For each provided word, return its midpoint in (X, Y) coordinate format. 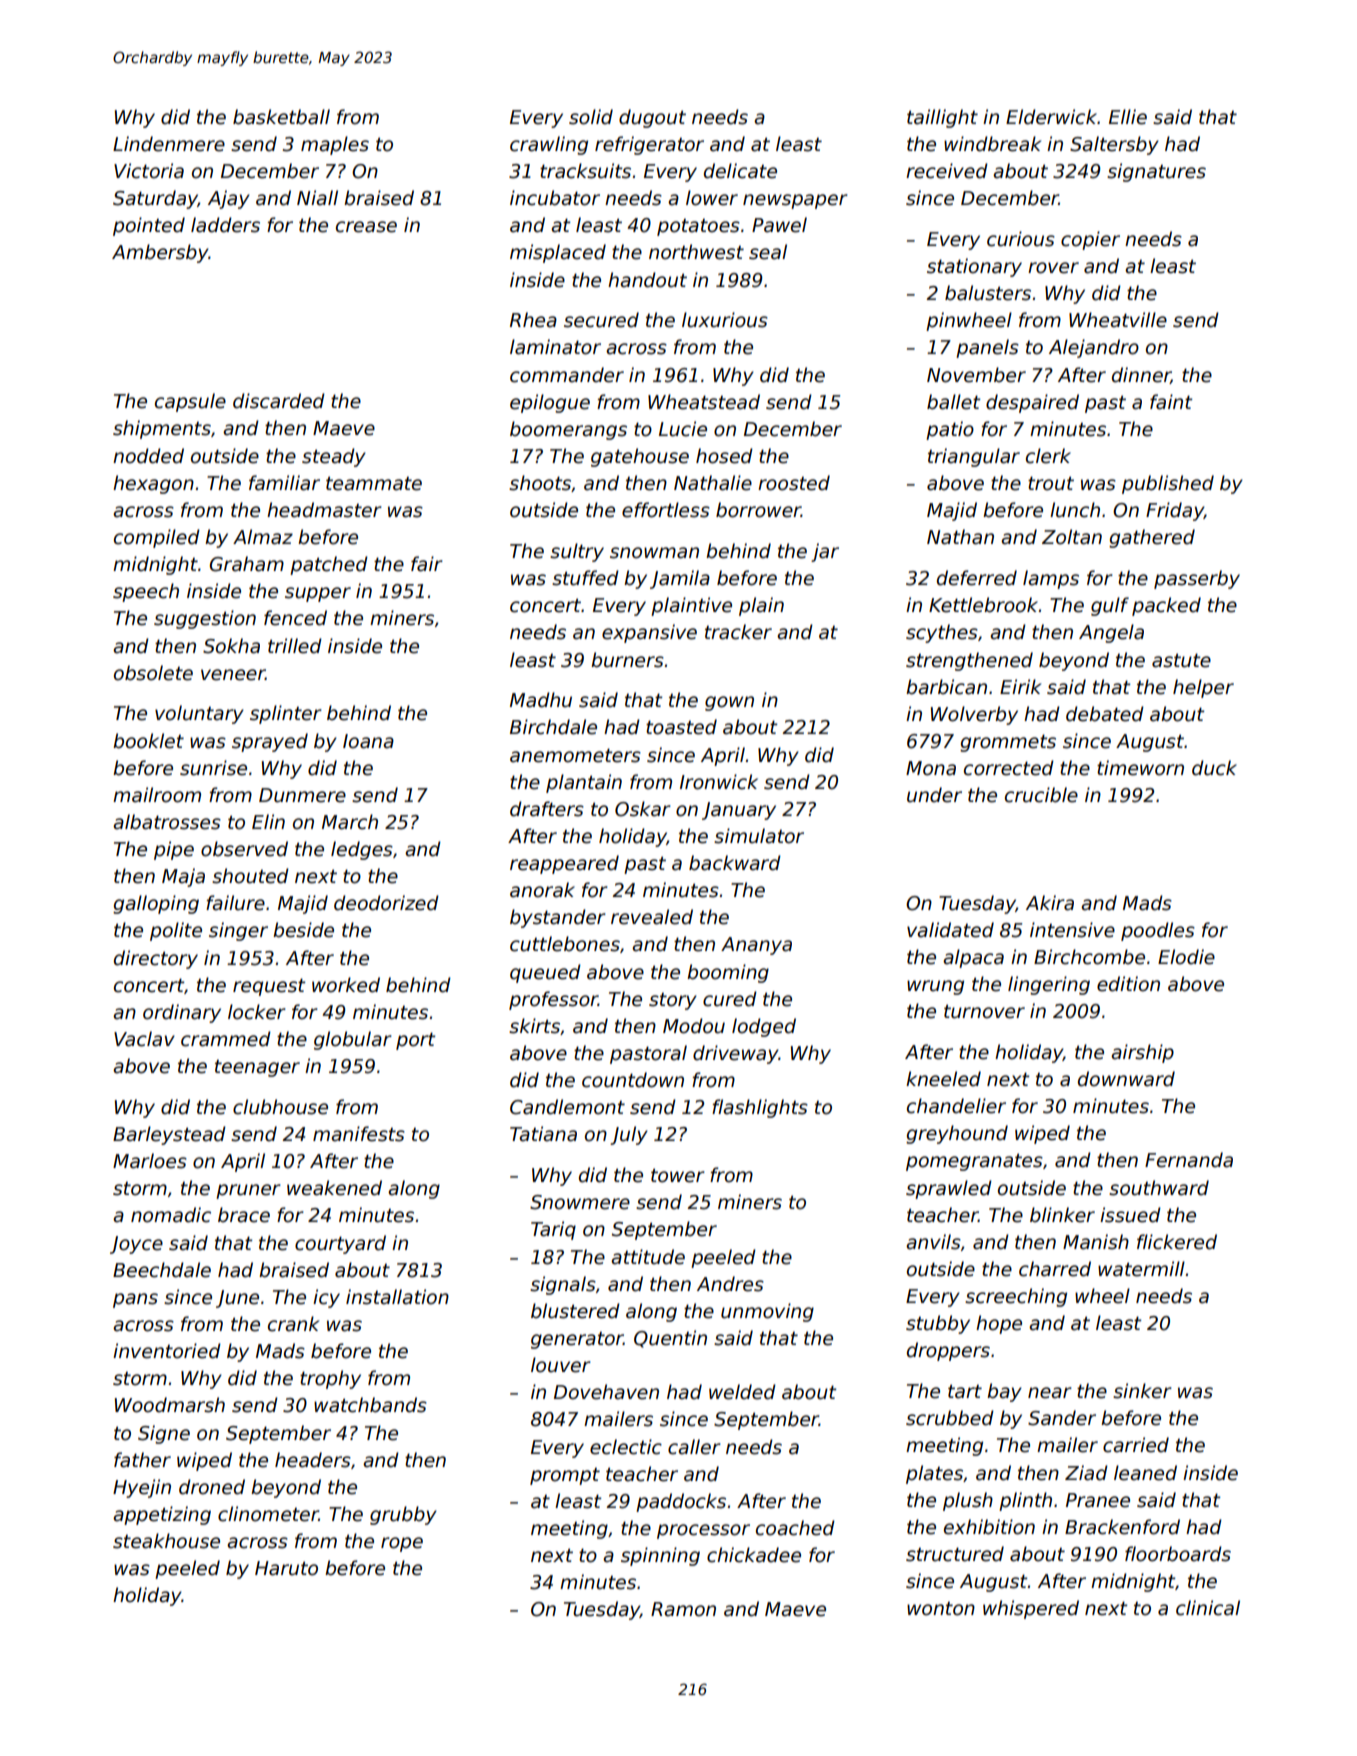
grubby (403, 1515)
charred (1055, 1269)
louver (561, 1365)
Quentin (670, 1339)
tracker (738, 632)
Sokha (231, 646)
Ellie (1128, 117)
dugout (652, 118)
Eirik (1020, 686)
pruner (248, 1191)
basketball (281, 117)
